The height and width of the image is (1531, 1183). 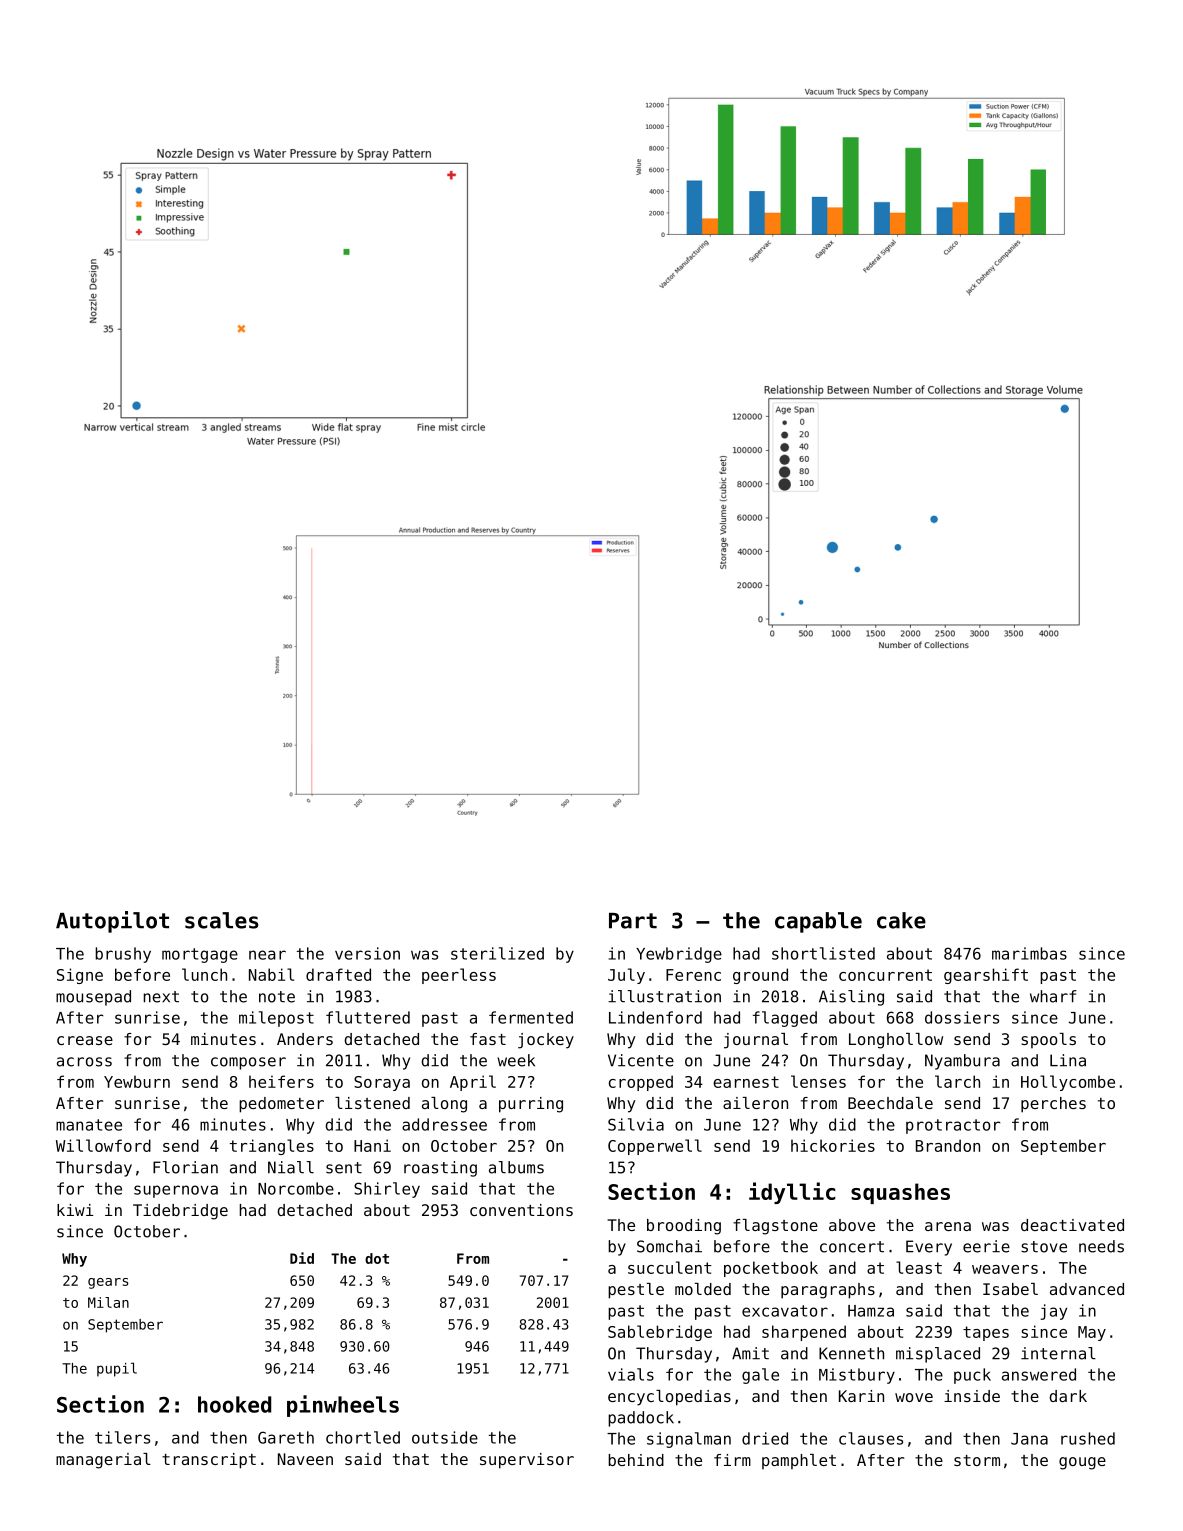 What do you see at coordinates (276, 1019) in the image?
I see `milepost` at bounding box center [276, 1019].
